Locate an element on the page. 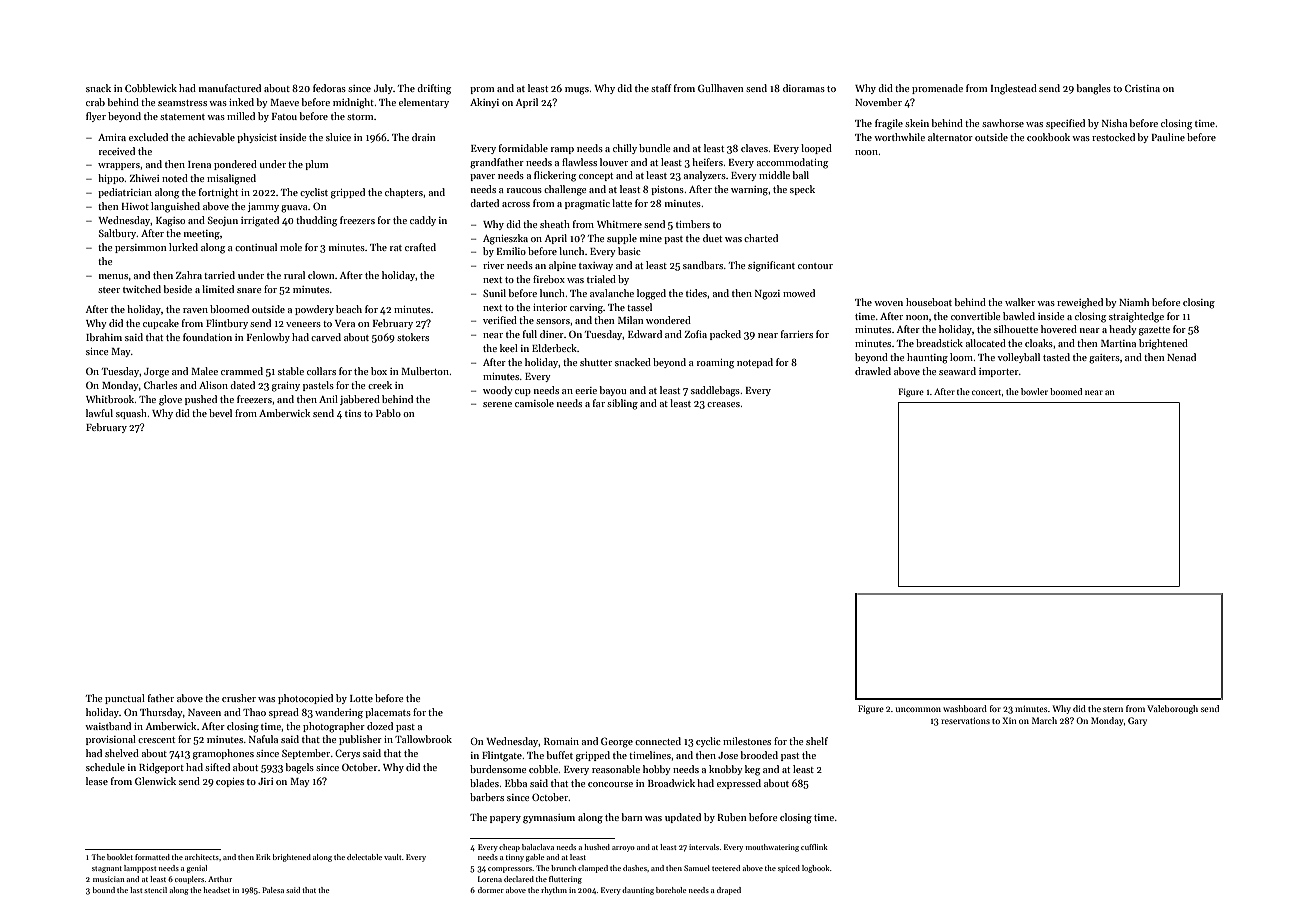 This image has width=1308, height=924. creases is located at coordinates (723, 404).
